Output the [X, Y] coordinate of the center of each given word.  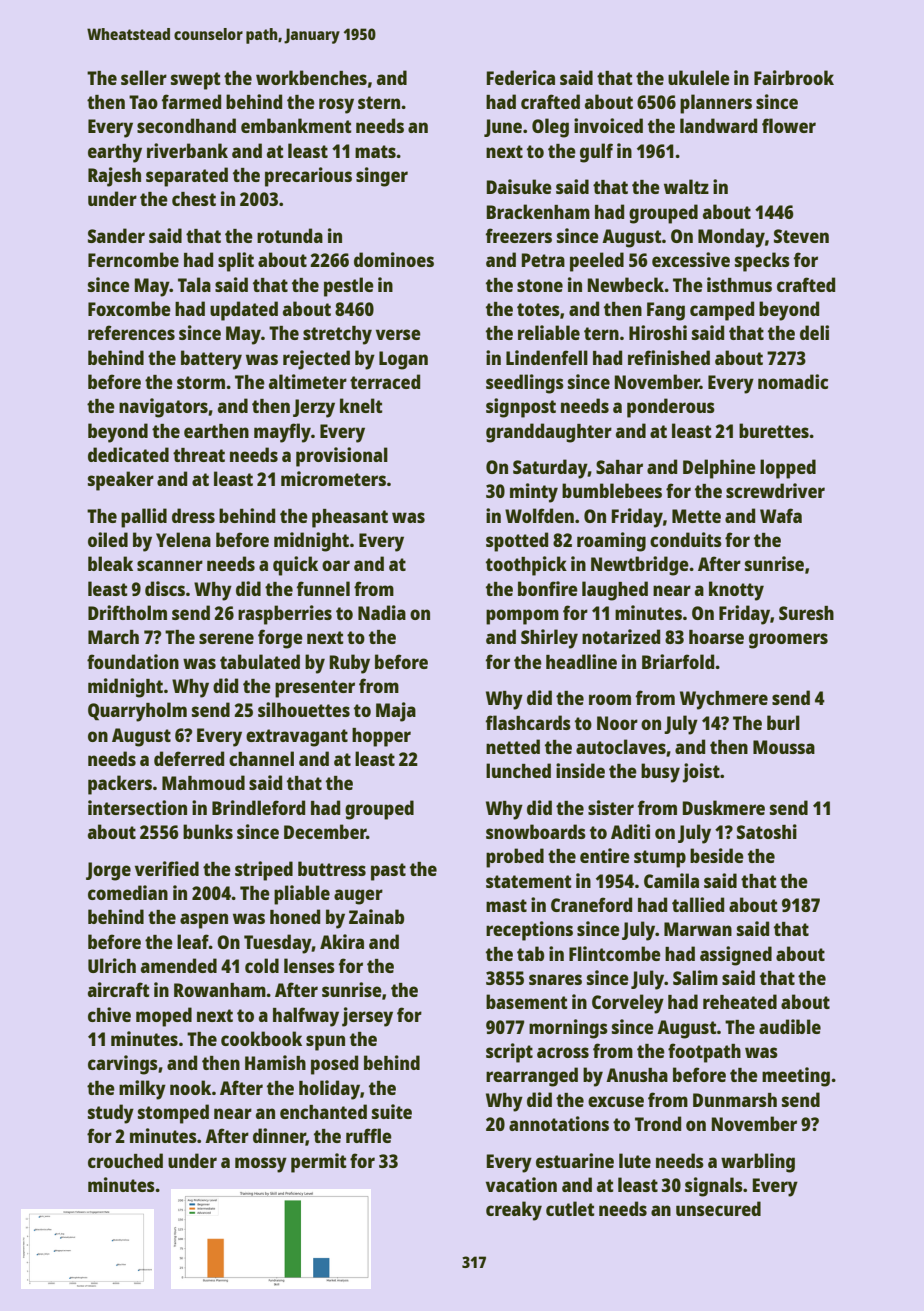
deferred [189, 758]
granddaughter [549, 433]
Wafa [781, 515]
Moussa [784, 747]
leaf [193, 941]
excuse [616, 1101]
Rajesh [114, 177]
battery [211, 360]
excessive [691, 259]
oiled [108, 539]
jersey [367, 1017]
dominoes [394, 259]
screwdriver [775, 490]
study [111, 1114]
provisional [342, 457]
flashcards [528, 722]
